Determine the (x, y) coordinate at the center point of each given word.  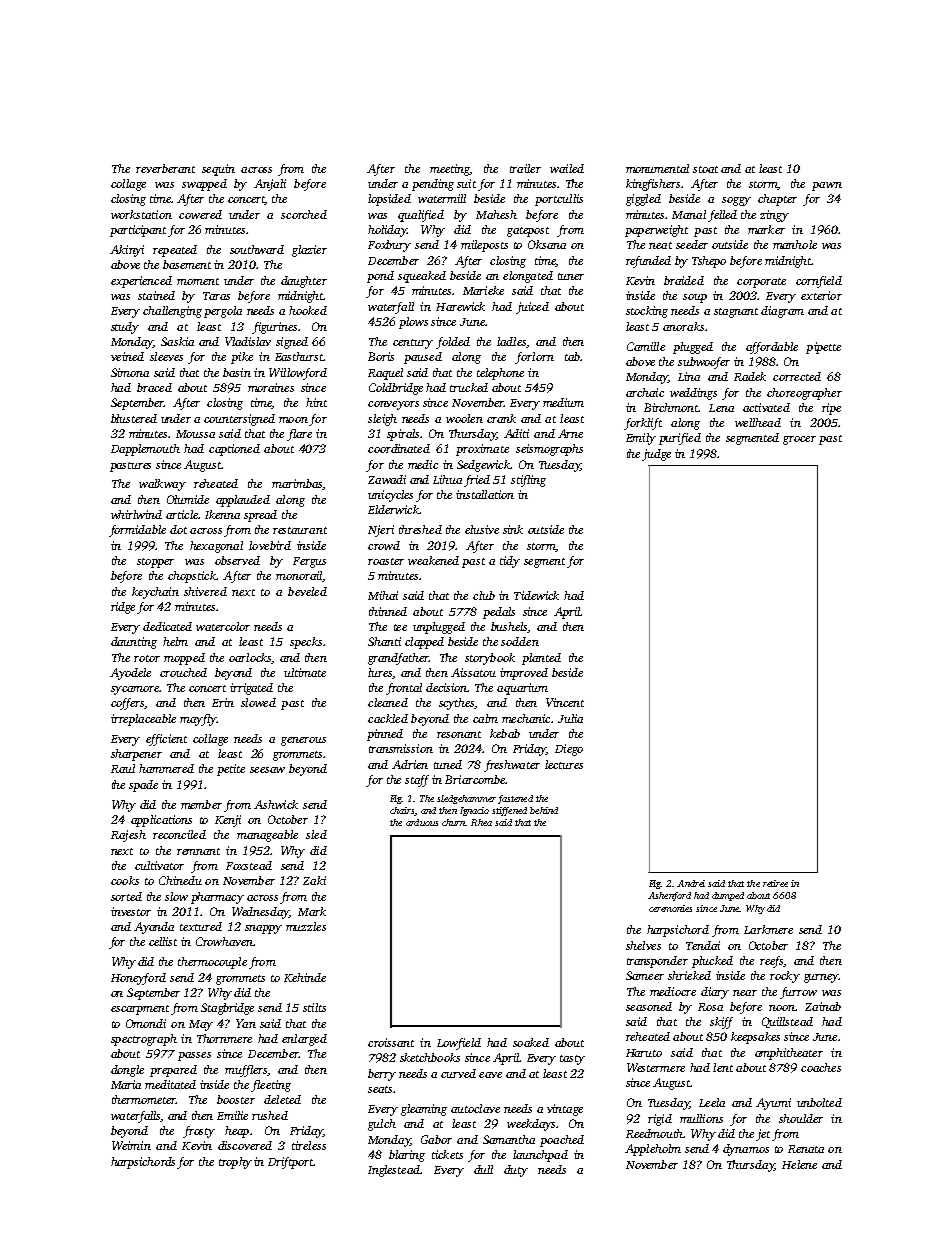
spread (260, 516)
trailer (525, 168)
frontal (404, 689)
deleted (282, 1099)
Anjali (270, 185)
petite (231, 770)
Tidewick (536, 595)
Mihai (383, 595)
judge (656, 455)
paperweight (656, 231)
